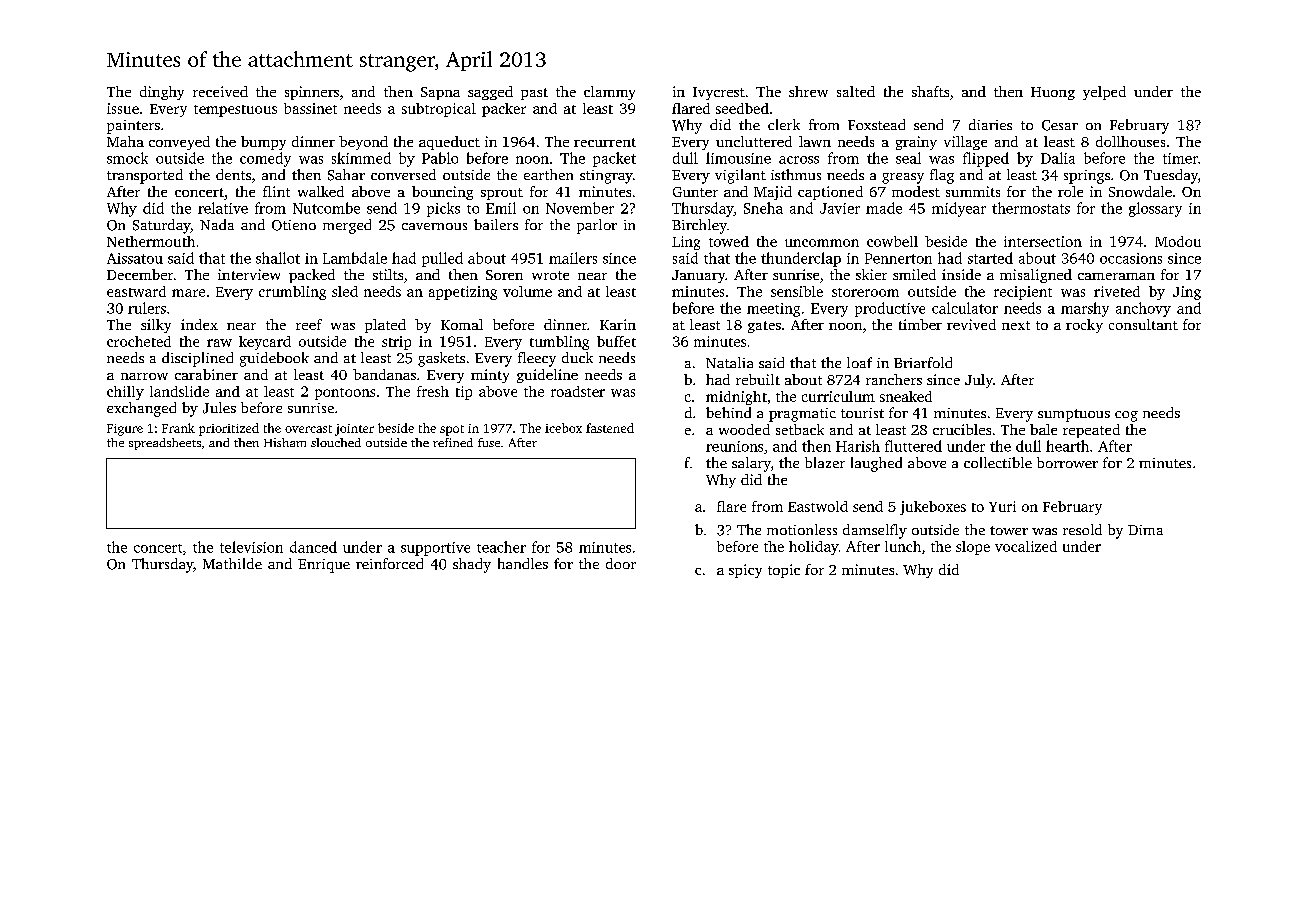 The image size is (1308, 924). Describe the element at coordinates (979, 381) in the screenshot. I see `July` at that location.
